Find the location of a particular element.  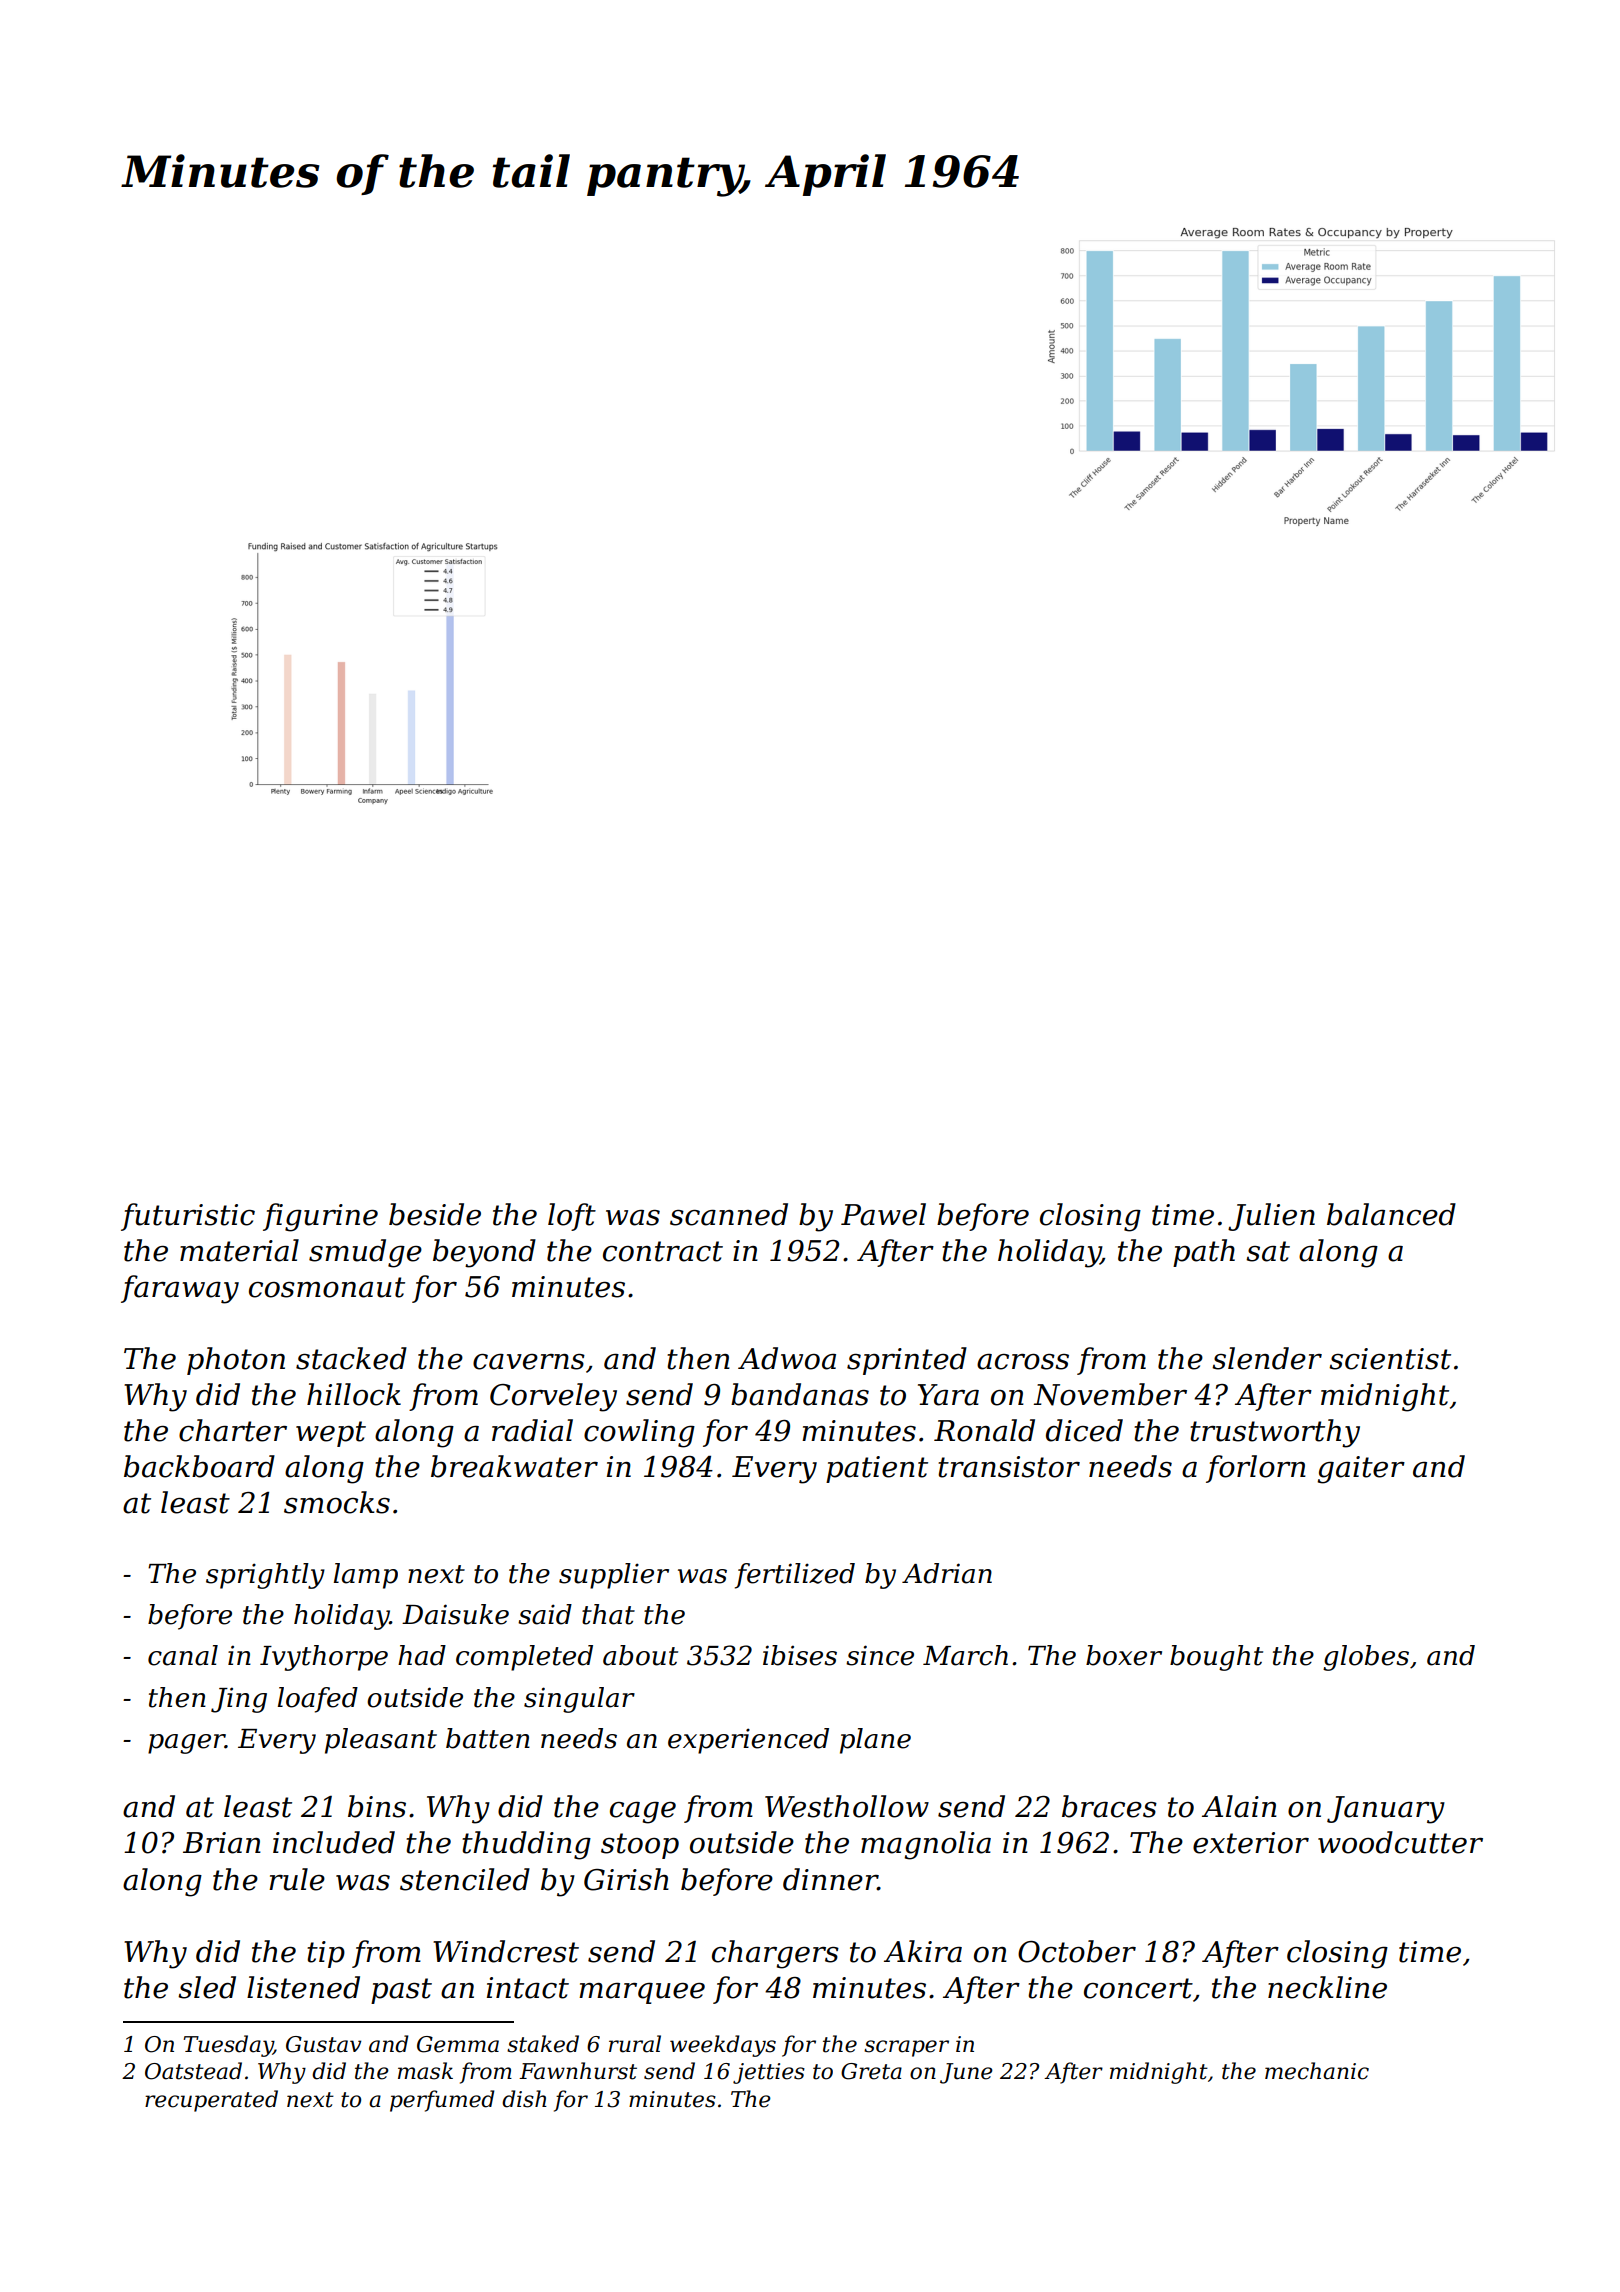

trustworthy is located at coordinates (1275, 1433).
